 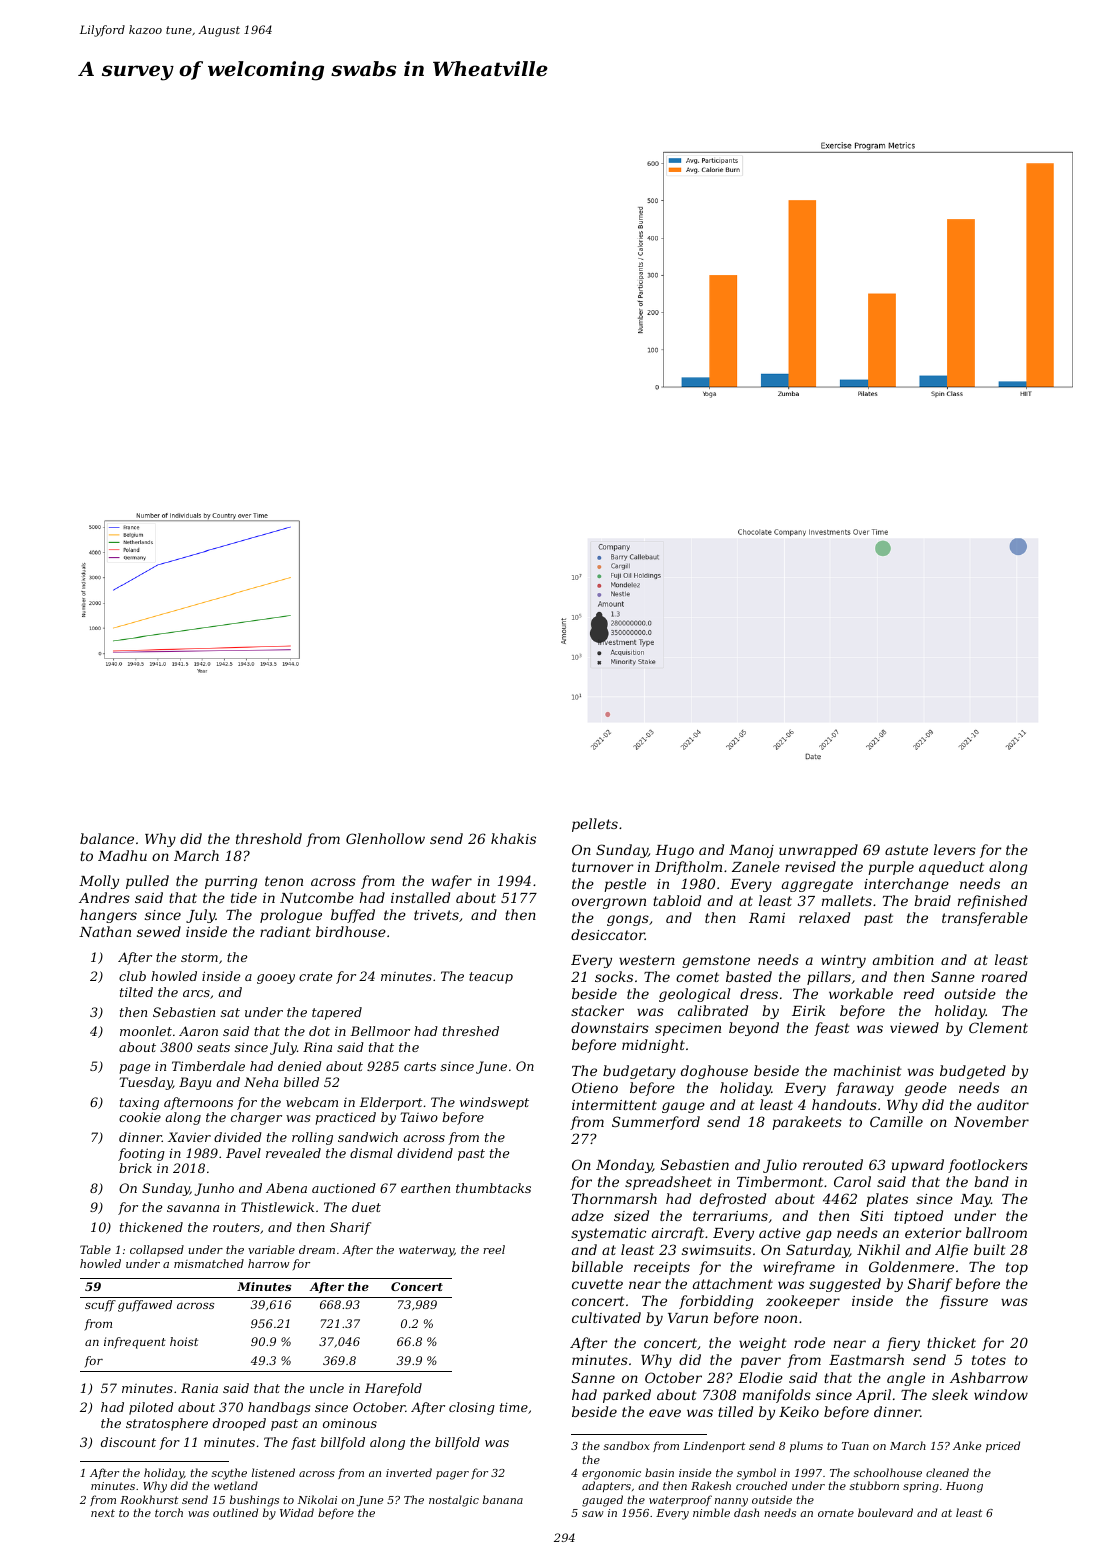 I want to click on parked, so click(x=627, y=1396).
